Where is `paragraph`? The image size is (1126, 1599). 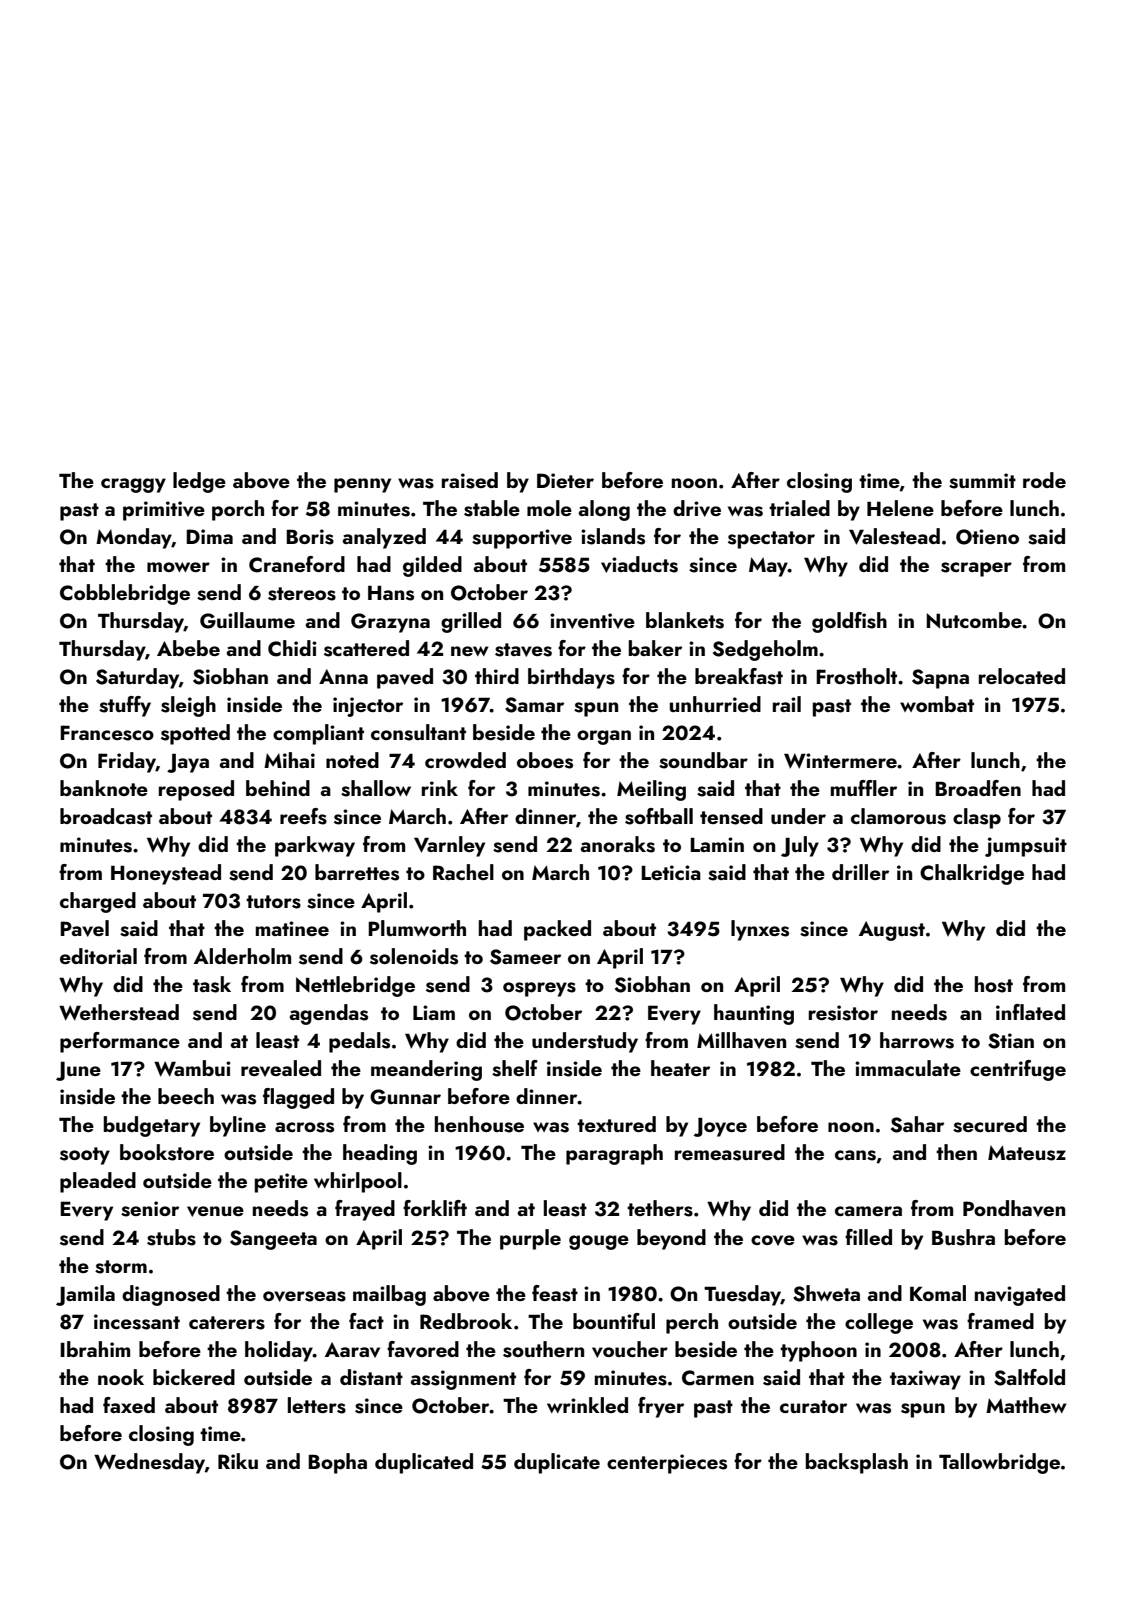 paragraph is located at coordinates (614, 1154).
